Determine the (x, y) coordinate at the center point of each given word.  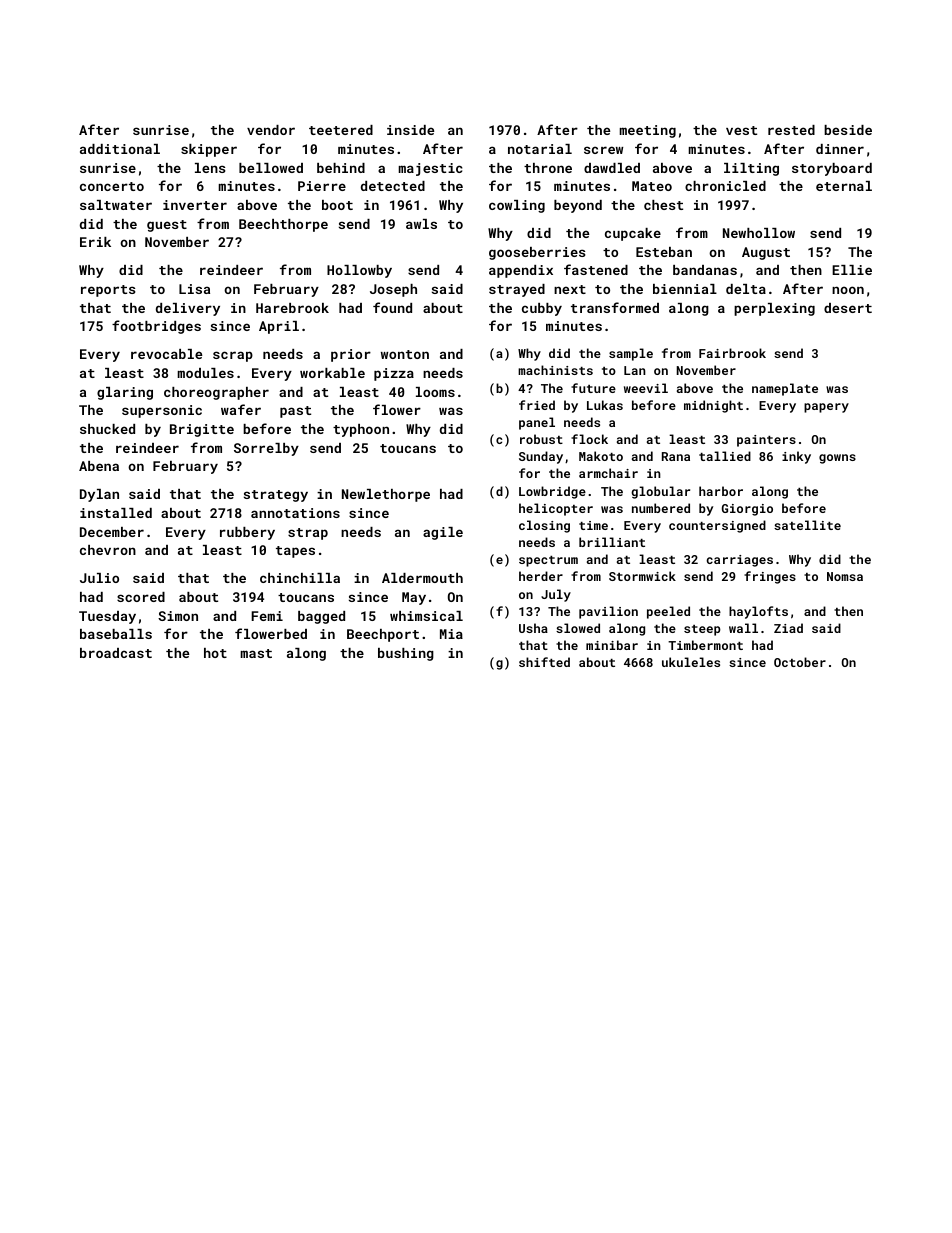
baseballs (116, 634)
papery (826, 408)
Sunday (541, 457)
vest (741, 130)
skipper (209, 150)
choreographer (216, 393)
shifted (544, 662)
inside (410, 130)
